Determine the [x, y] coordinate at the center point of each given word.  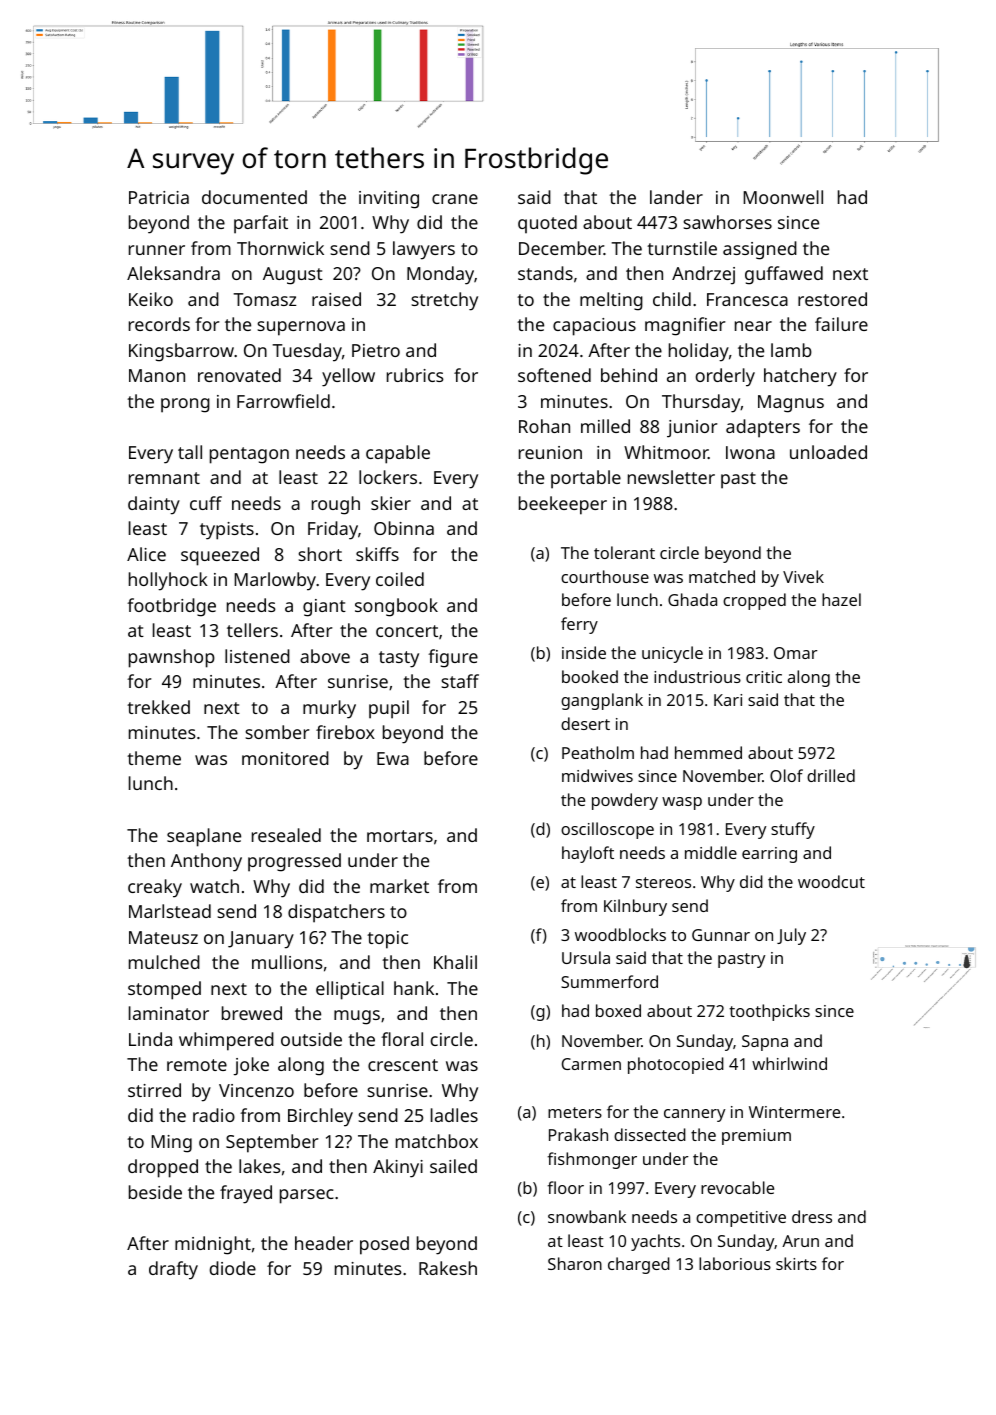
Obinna [404, 528]
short [320, 554]
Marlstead [170, 911]
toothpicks [769, 1012]
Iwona [750, 452]
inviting [389, 200]
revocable [737, 1187]
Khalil [455, 962]
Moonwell [783, 197]
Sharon [575, 1263]
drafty [173, 1270]
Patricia [159, 197]
